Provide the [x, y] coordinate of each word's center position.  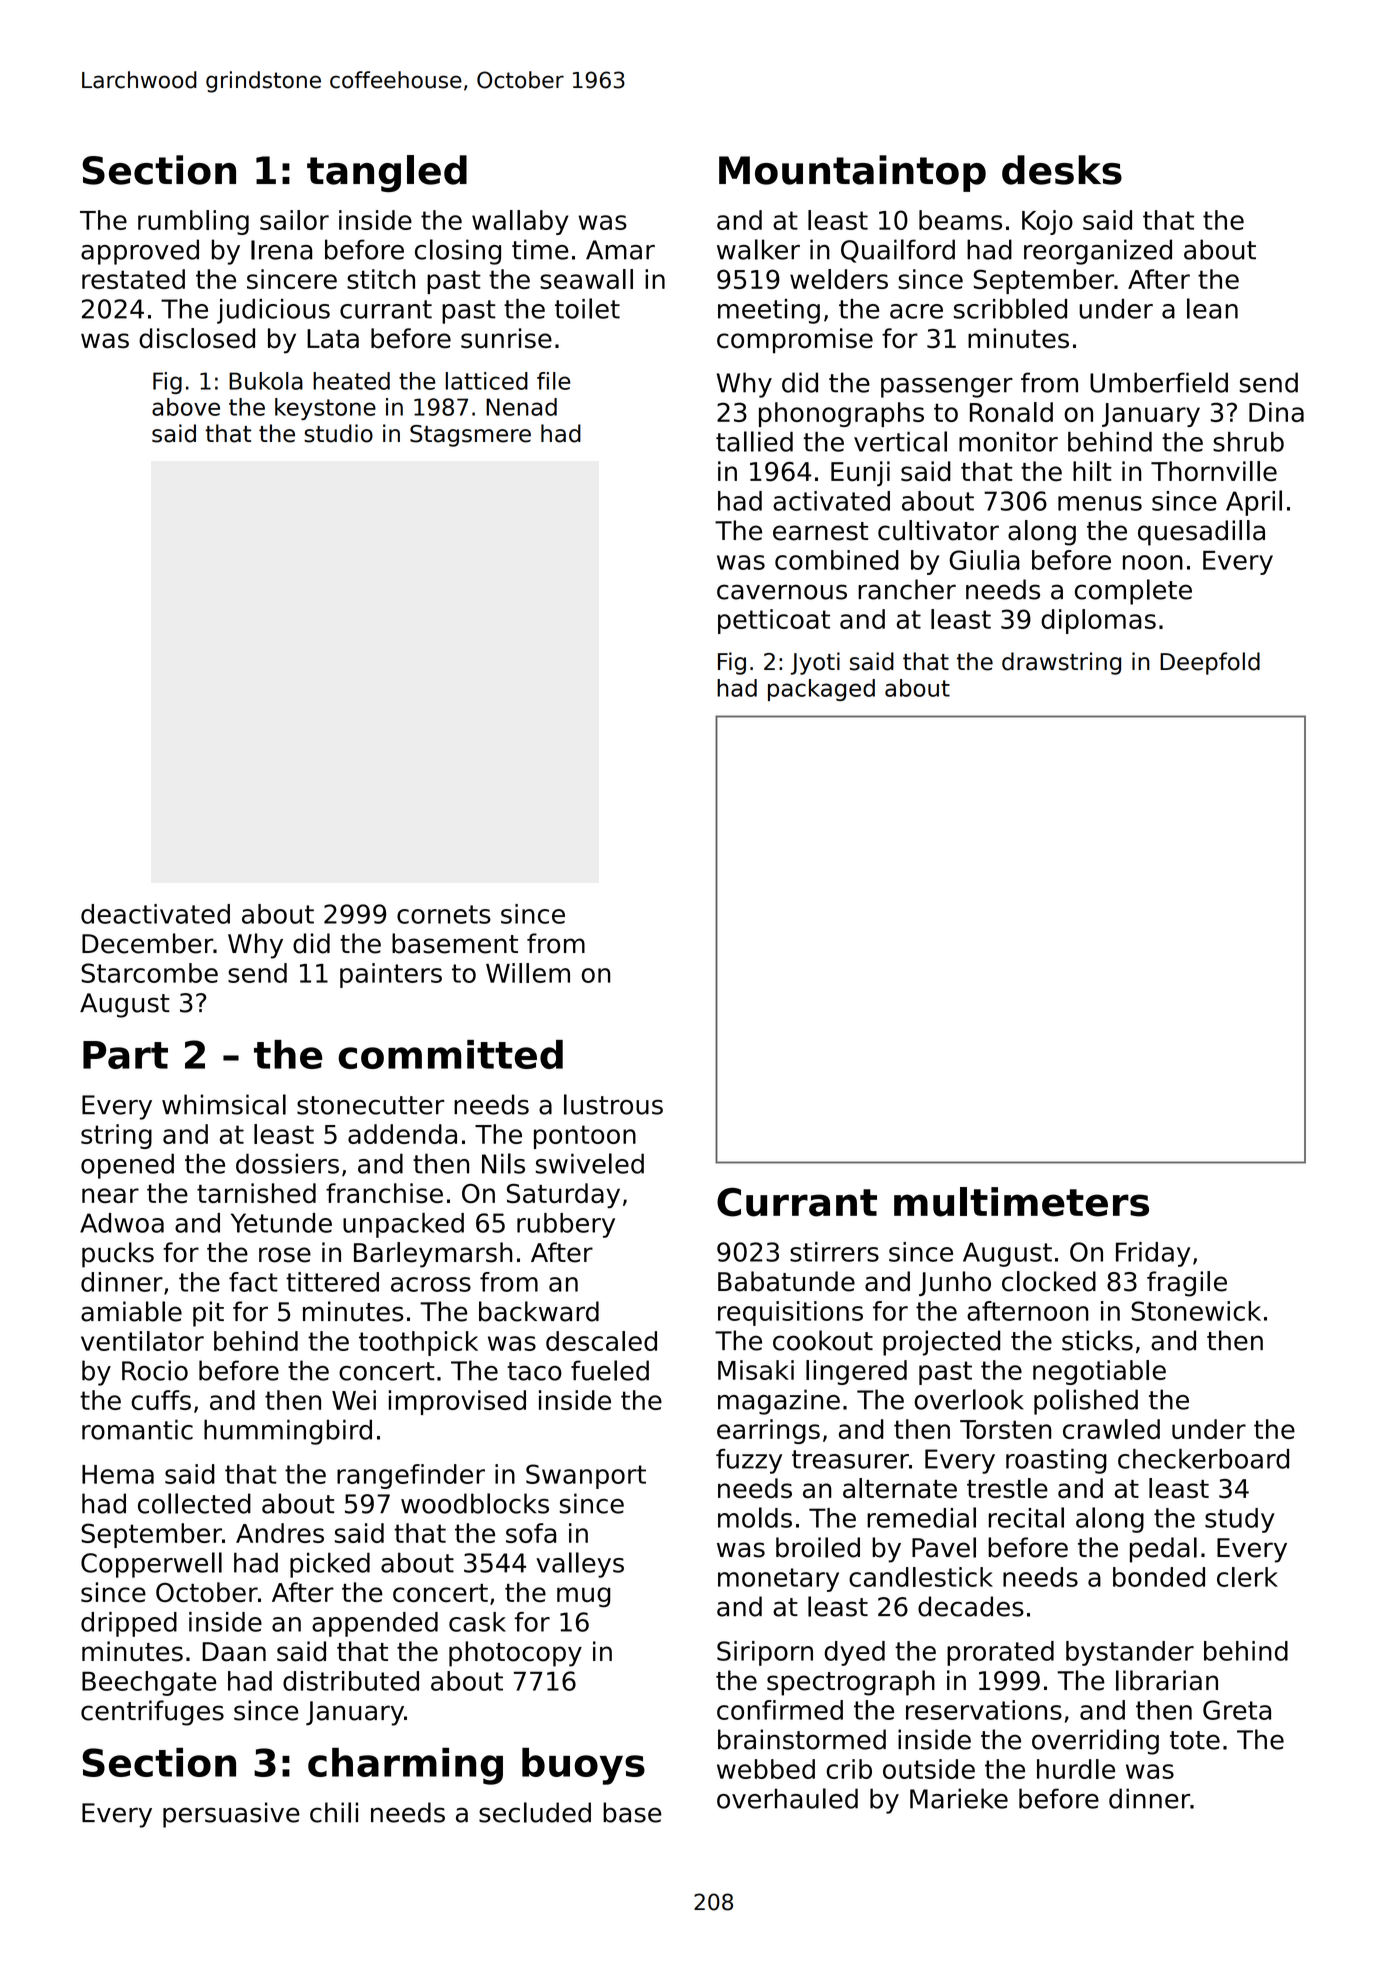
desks [1062, 170]
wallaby [520, 222]
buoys [583, 1766]
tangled [387, 173]
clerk [1247, 1577]
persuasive [231, 1815]
